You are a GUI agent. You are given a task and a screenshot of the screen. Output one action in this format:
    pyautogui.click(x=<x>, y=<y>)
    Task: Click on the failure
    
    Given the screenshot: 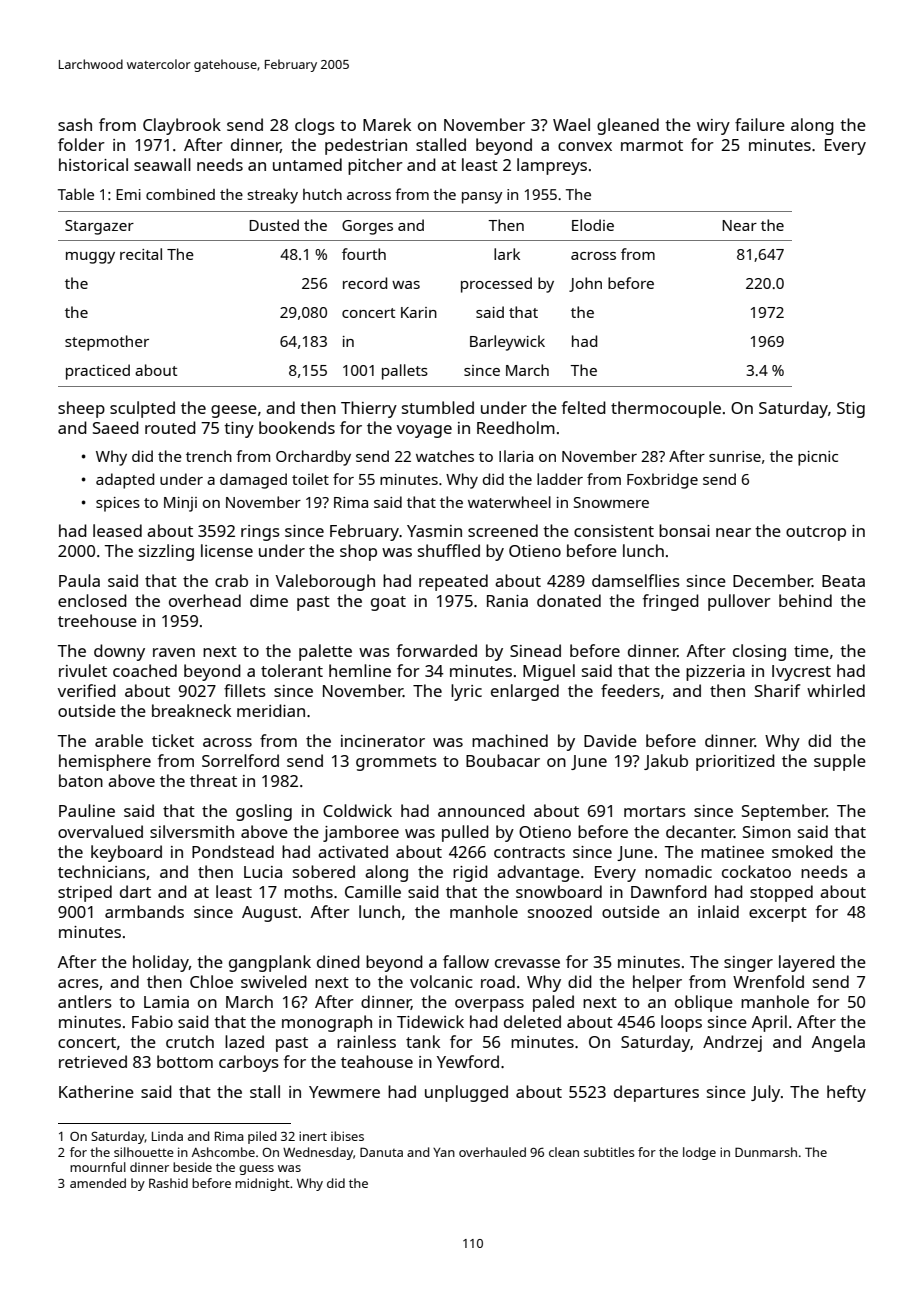 What is the action you would take?
    pyautogui.click(x=760, y=124)
